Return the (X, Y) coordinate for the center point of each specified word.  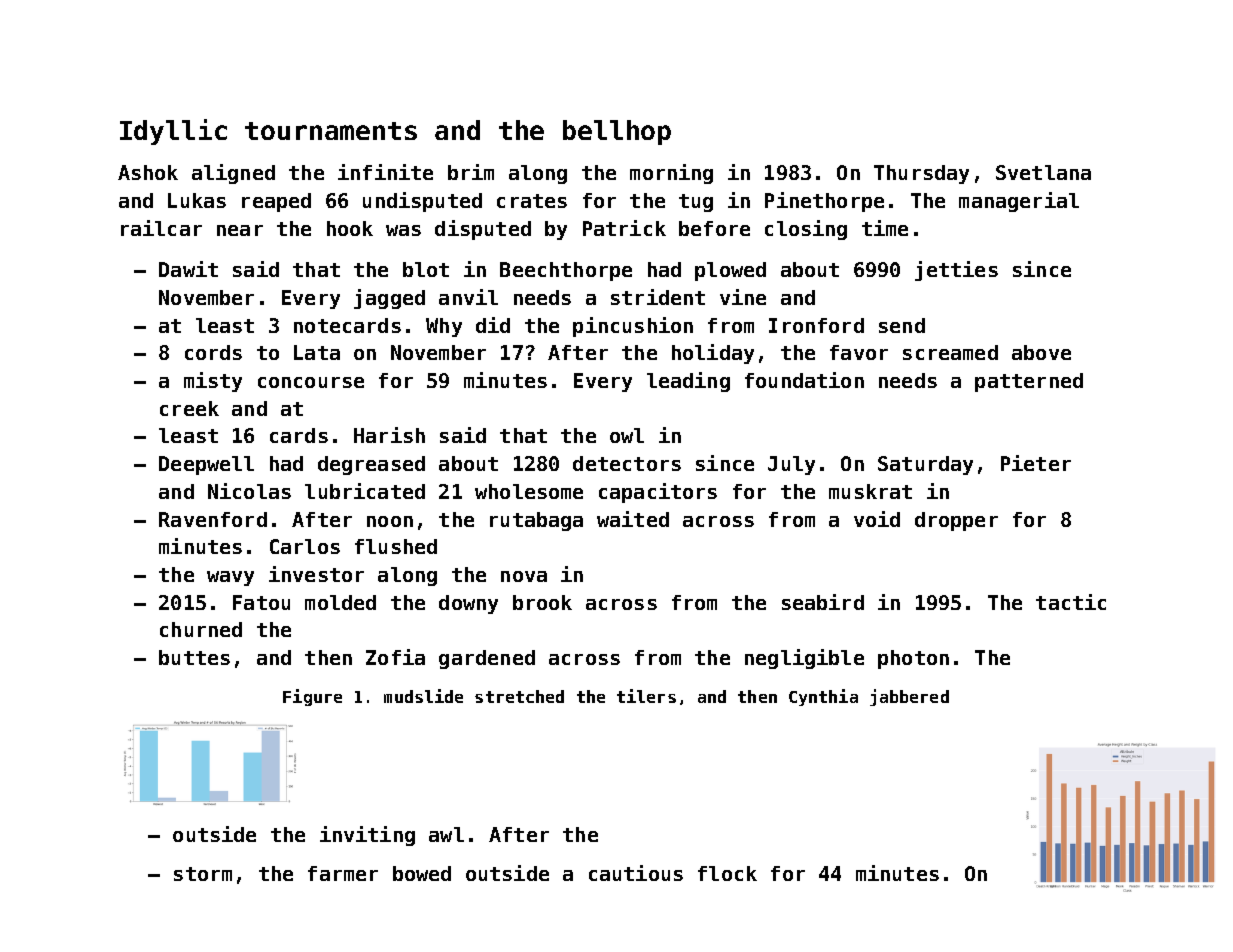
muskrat (870, 491)
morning (671, 174)
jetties (956, 271)
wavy (230, 578)
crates (532, 201)
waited (633, 519)
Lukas (197, 200)
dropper (956, 521)
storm (203, 874)
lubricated (365, 491)
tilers (646, 696)
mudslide (423, 696)
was (403, 230)
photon (913, 659)
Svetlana (1043, 172)
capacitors (658, 493)
